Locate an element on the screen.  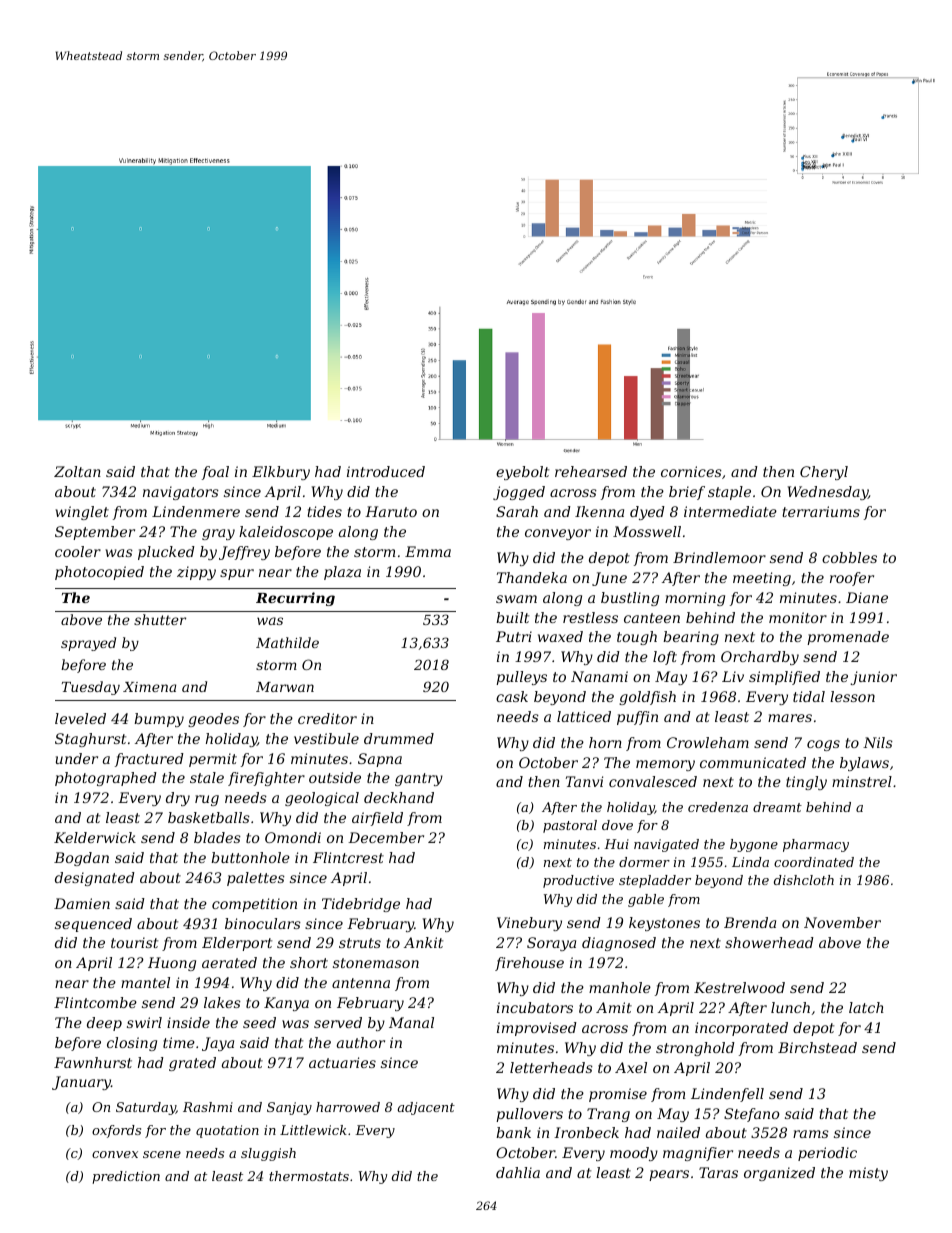
latticed is located at coordinates (584, 716).
